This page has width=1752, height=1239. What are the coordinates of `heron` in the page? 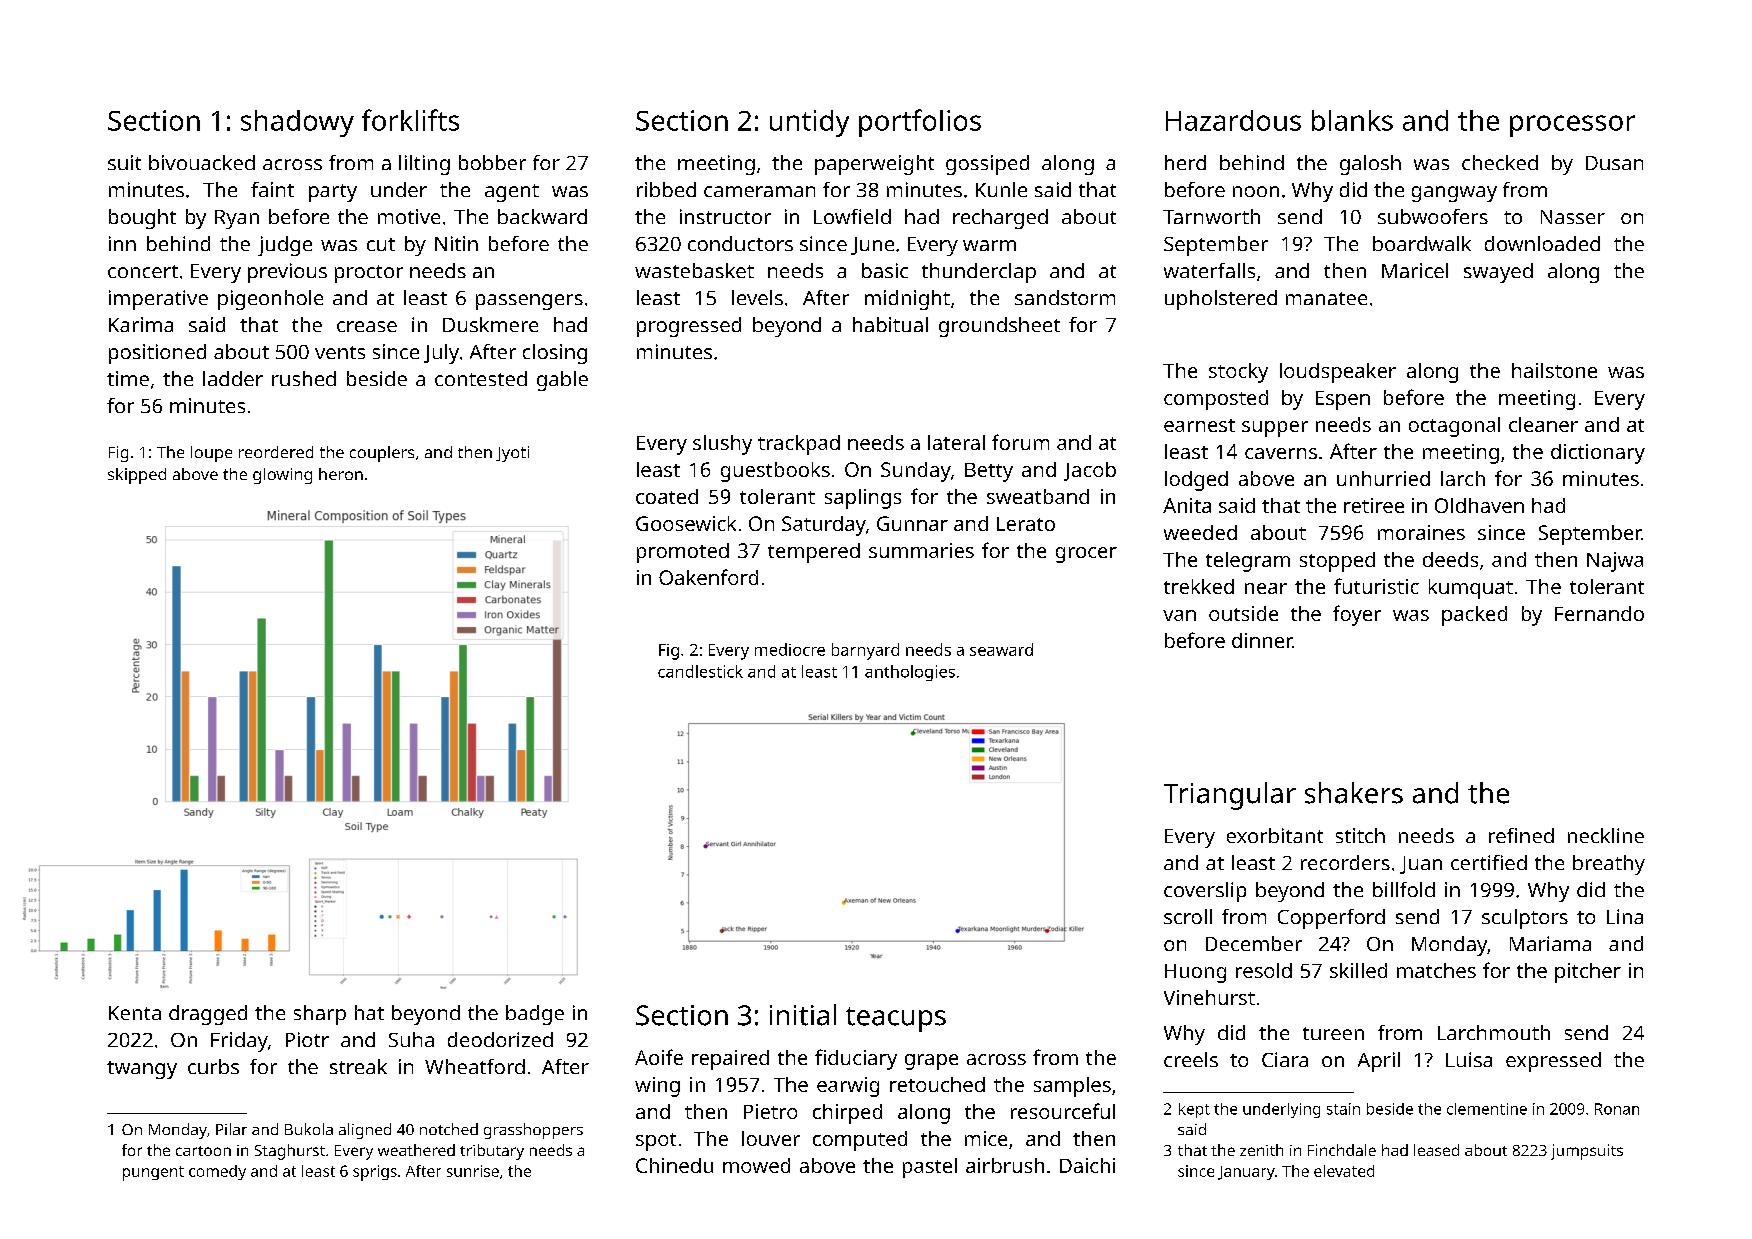 It's located at (341, 474).
